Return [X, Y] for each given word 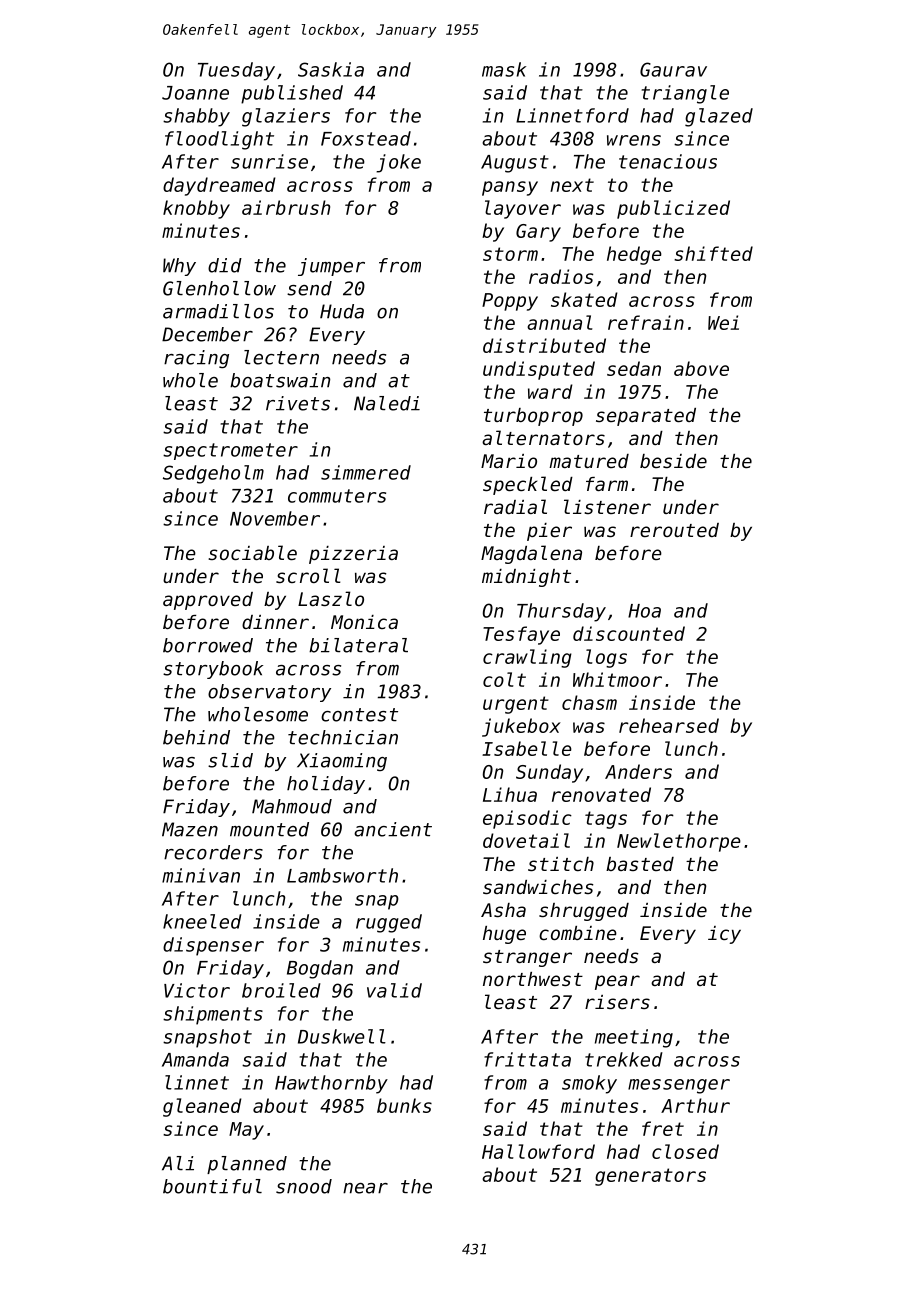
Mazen [190, 829]
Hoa [644, 611]
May [246, 1131]
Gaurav [673, 69]
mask [504, 69]
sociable [252, 552]
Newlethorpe [679, 842]
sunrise [269, 161]
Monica [364, 622]
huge [504, 935]
